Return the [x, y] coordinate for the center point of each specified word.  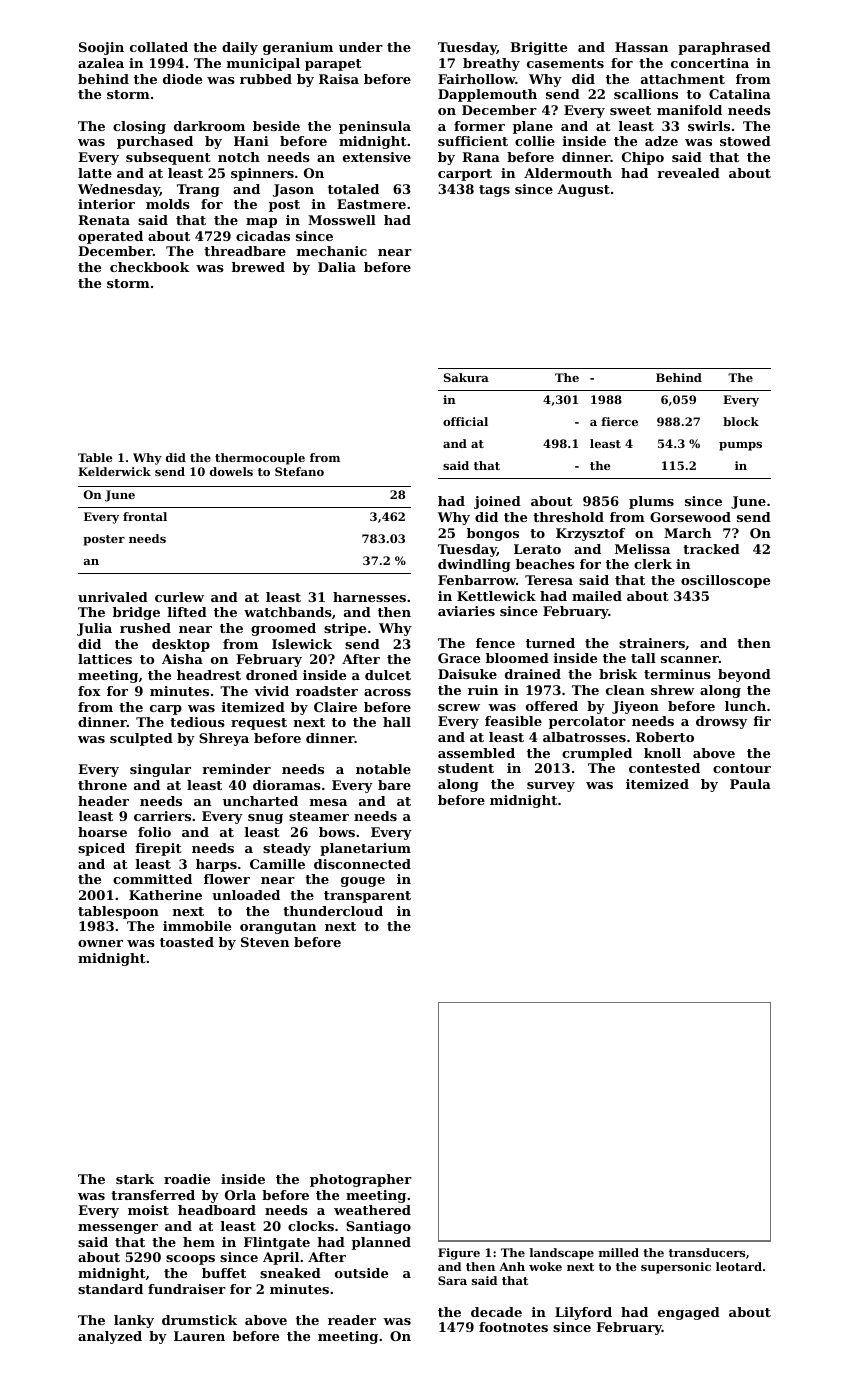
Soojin [101, 48]
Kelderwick [114, 471]
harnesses [369, 597]
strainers [652, 643]
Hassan [641, 47]
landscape [562, 1254]
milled [619, 1252]
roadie [187, 1179]
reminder [236, 769]
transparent [367, 897]
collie [535, 141]
